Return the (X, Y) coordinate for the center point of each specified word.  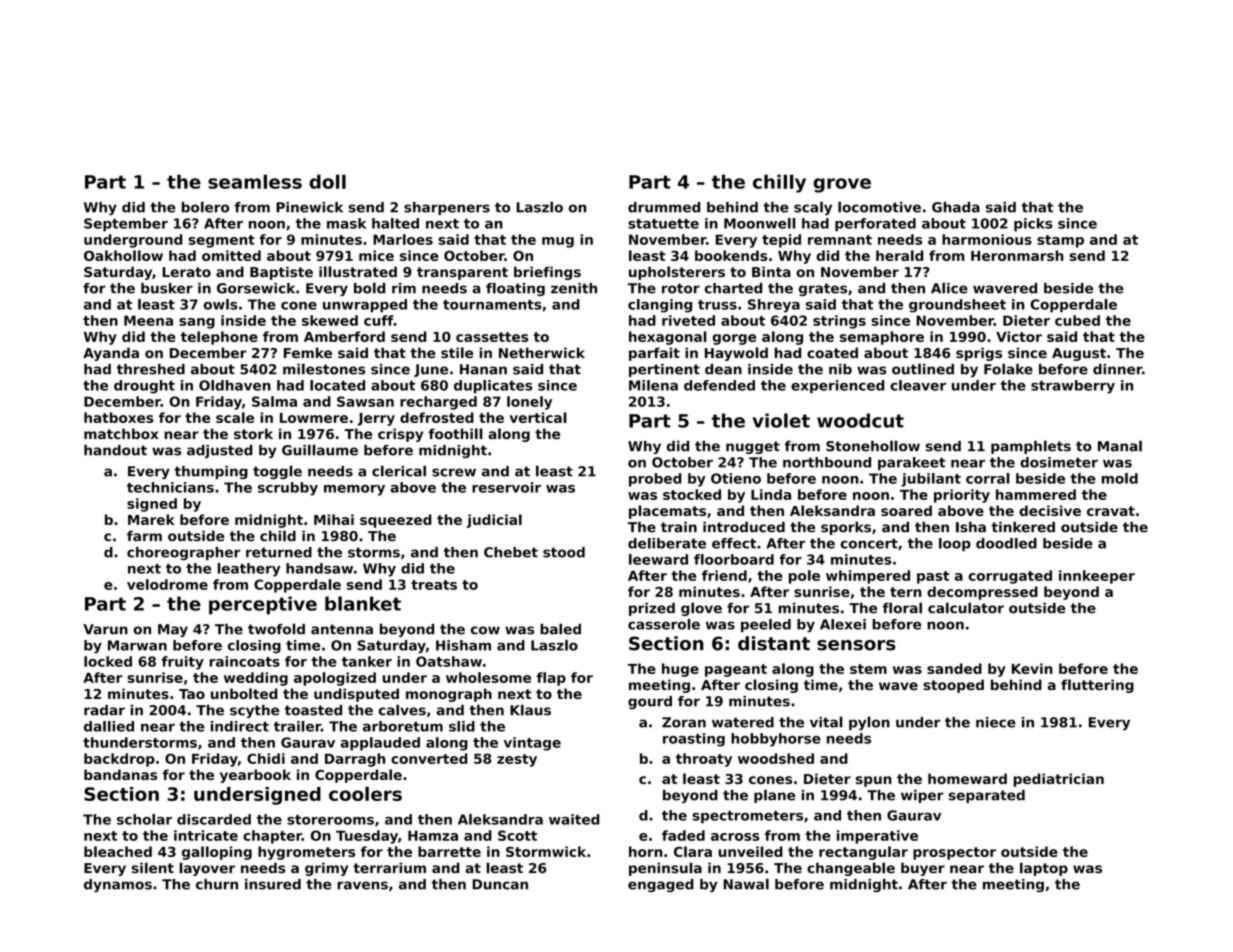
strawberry (1073, 387)
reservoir (506, 487)
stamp (1060, 241)
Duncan (500, 884)
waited (574, 819)
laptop (1044, 869)
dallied (109, 726)
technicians (170, 487)
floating (515, 289)
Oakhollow (123, 255)
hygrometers (306, 853)
